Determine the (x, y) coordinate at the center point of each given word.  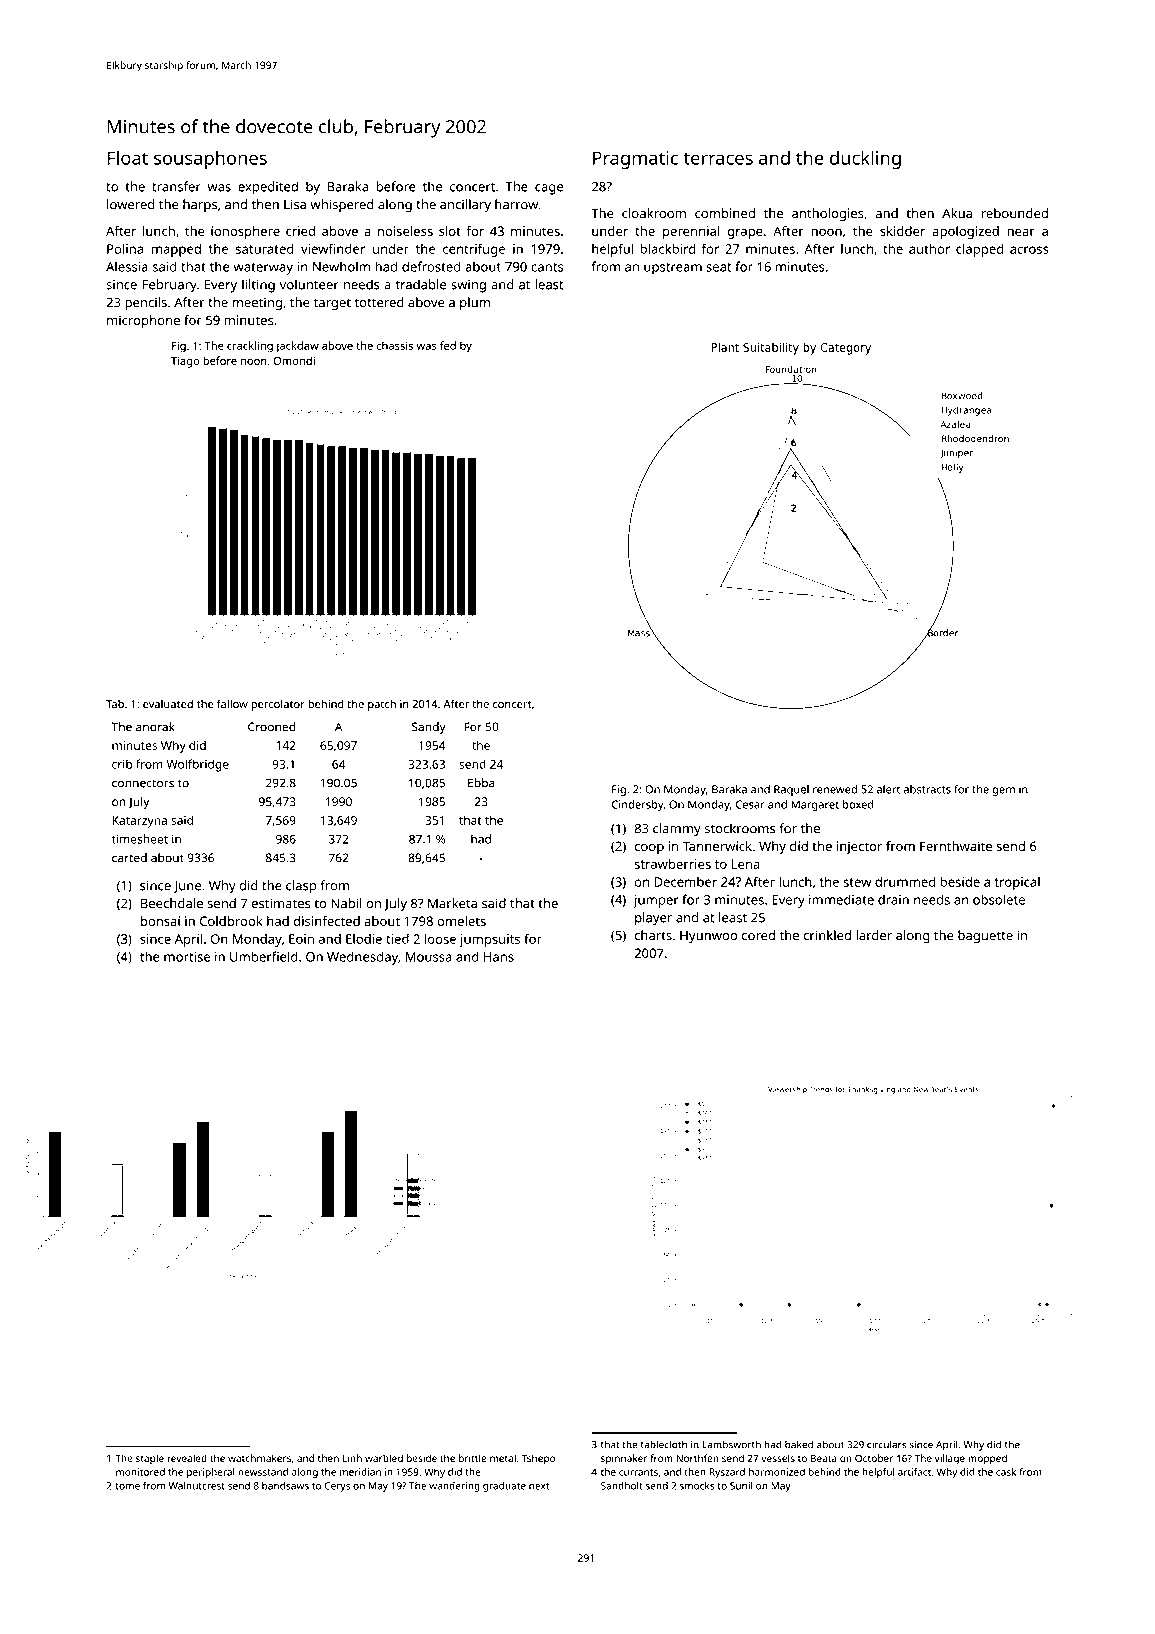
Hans (499, 957)
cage (549, 189)
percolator (278, 705)
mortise (187, 957)
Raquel (791, 790)
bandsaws (285, 1486)
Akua (957, 213)
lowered (131, 204)
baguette (985, 937)
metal (503, 1458)
